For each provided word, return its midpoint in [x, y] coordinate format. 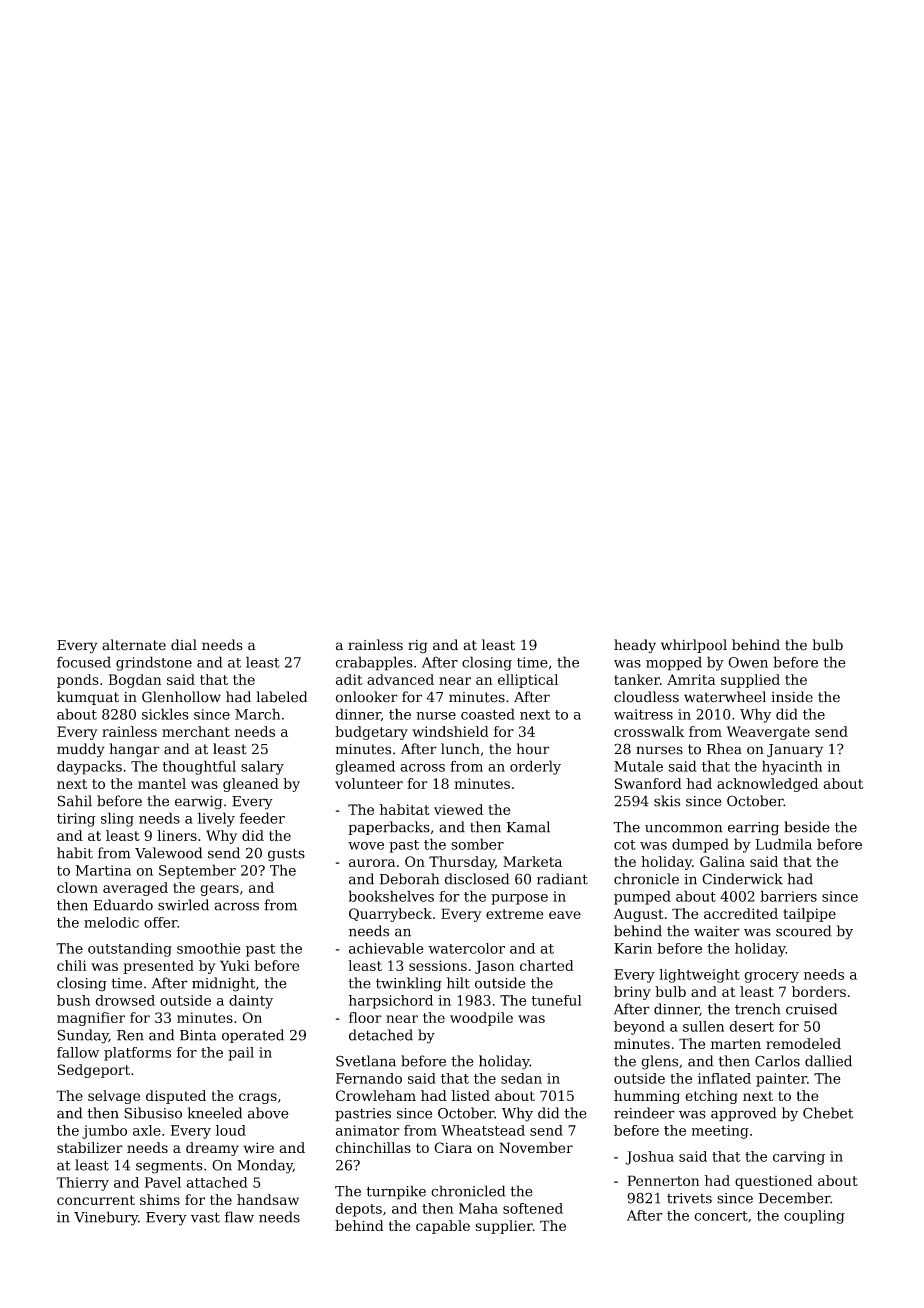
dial [184, 645]
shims [160, 1199]
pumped [642, 897]
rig [418, 647]
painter [781, 1080]
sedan [521, 1078]
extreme [515, 914]
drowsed [125, 1000]
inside [792, 697]
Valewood [169, 853]
